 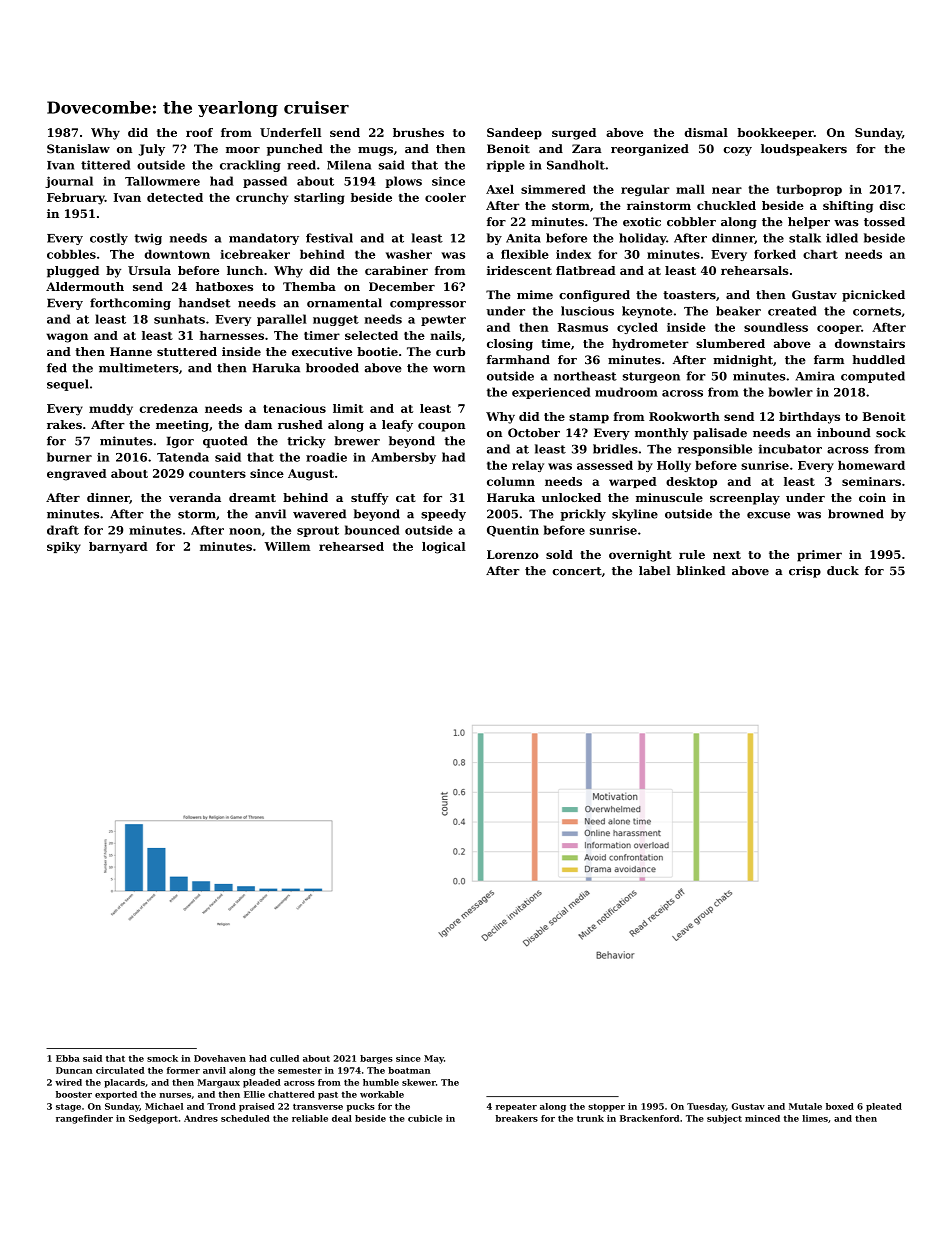 What do you see at coordinates (68, 1058) in the screenshot?
I see `Ebba` at bounding box center [68, 1058].
